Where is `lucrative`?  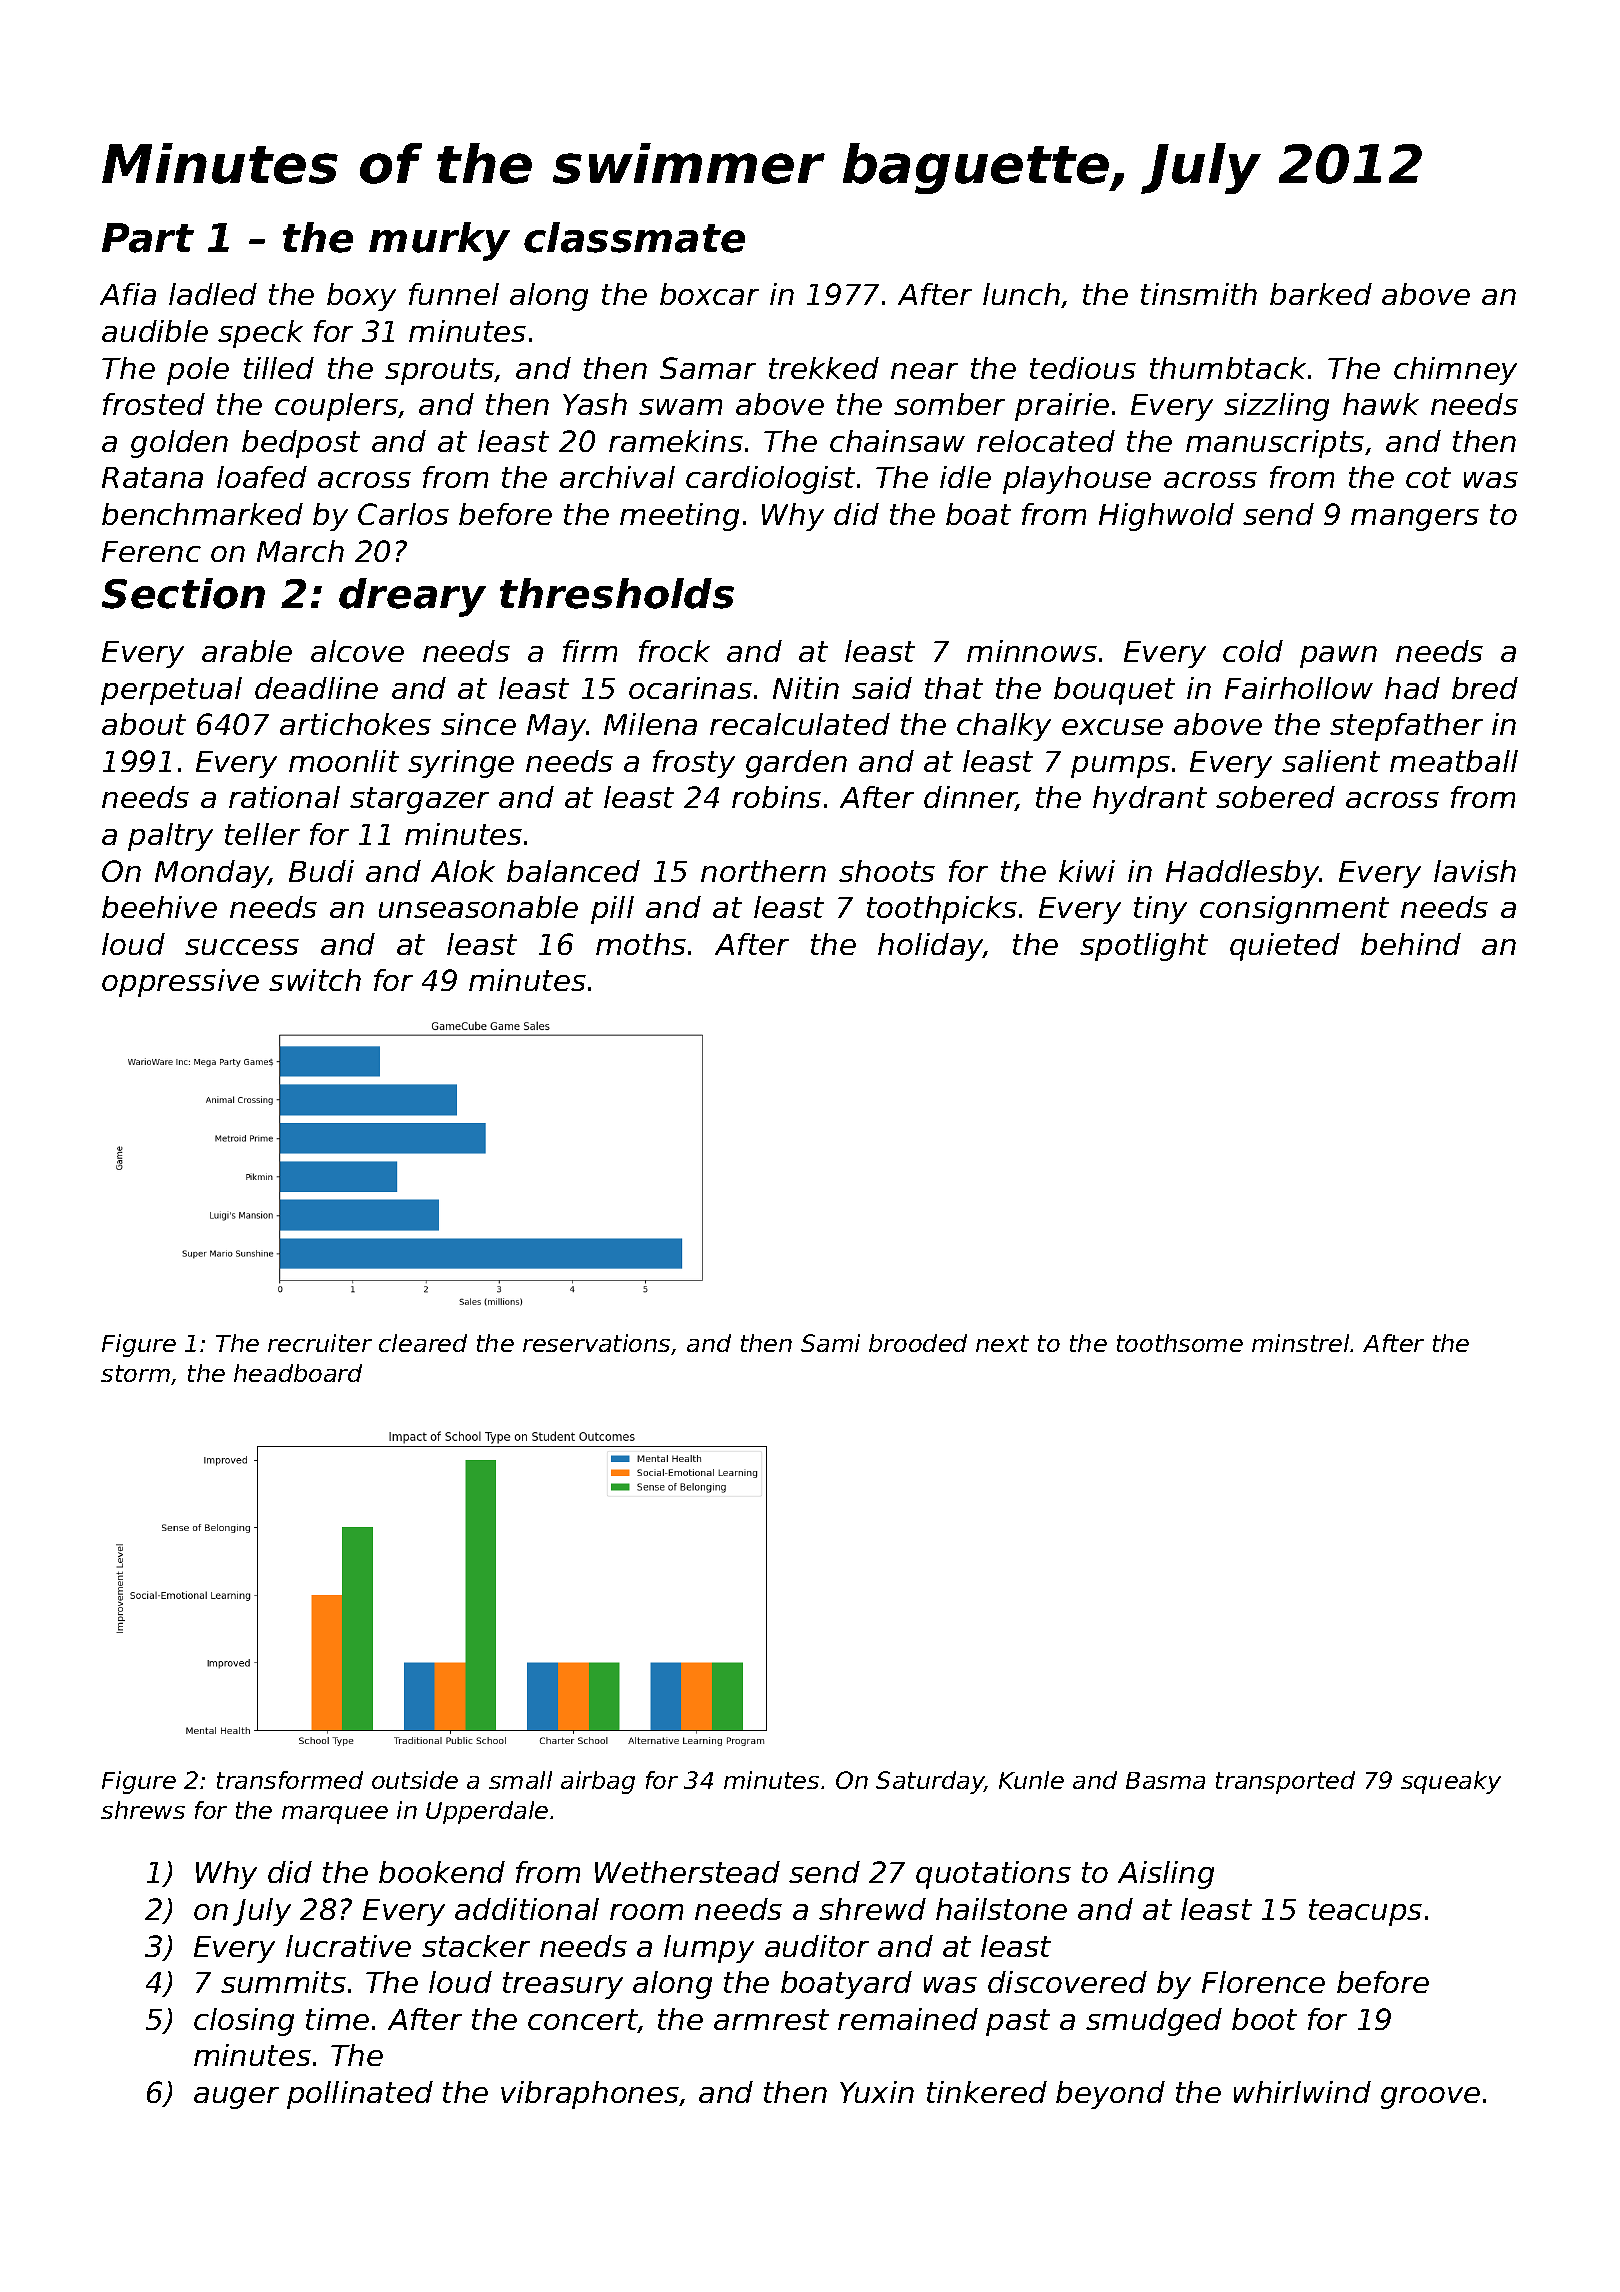 lucrative is located at coordinates (348, 1946).
